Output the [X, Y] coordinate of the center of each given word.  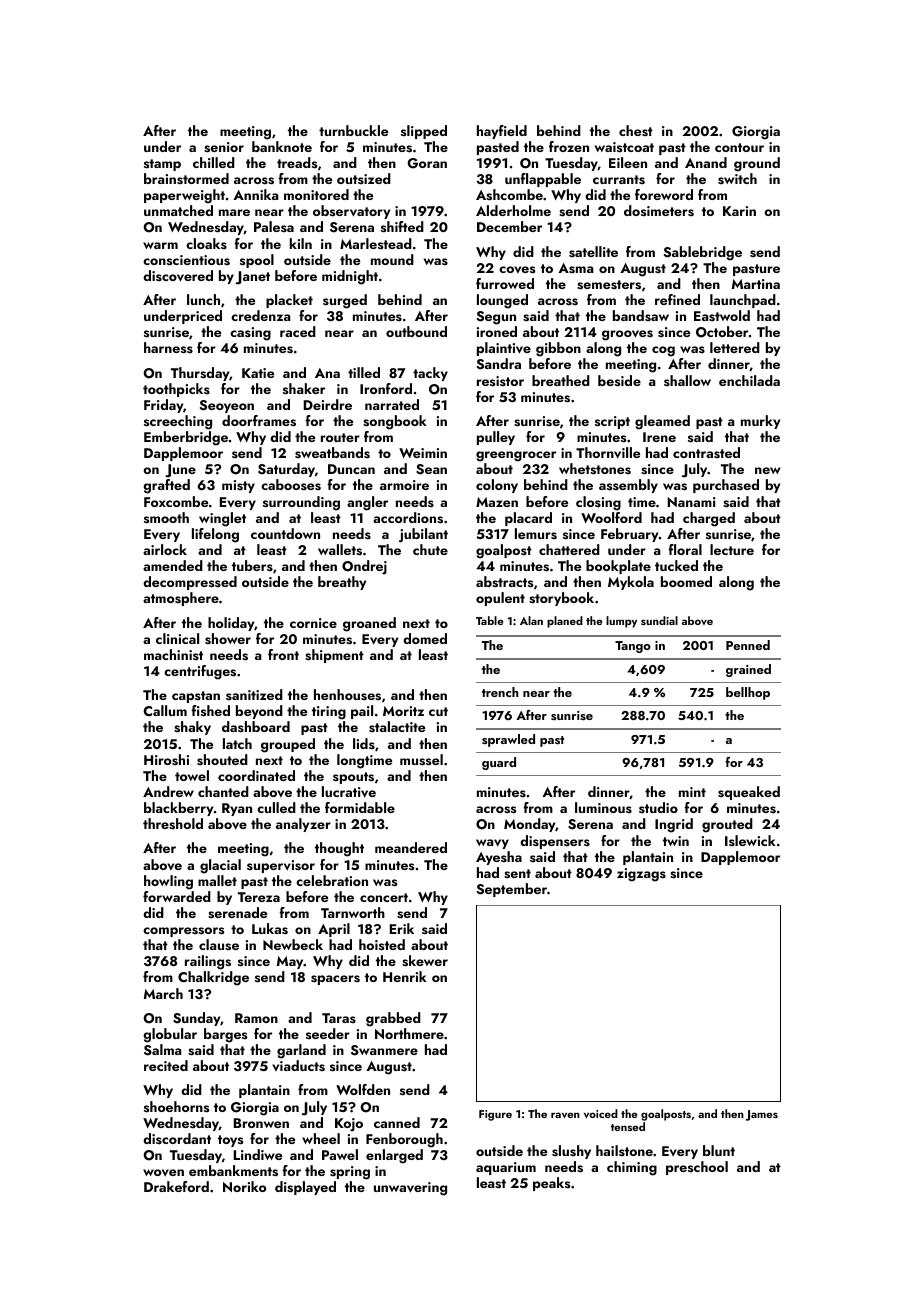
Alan [531, 620]
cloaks [206, 243]
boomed [686, 581]
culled [276, 807]
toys [230, 1141]
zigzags [641, 875]
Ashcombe [509, 195]
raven [565, 1115]
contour [739, 147]
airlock [165, 549]
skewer [425, 961]
